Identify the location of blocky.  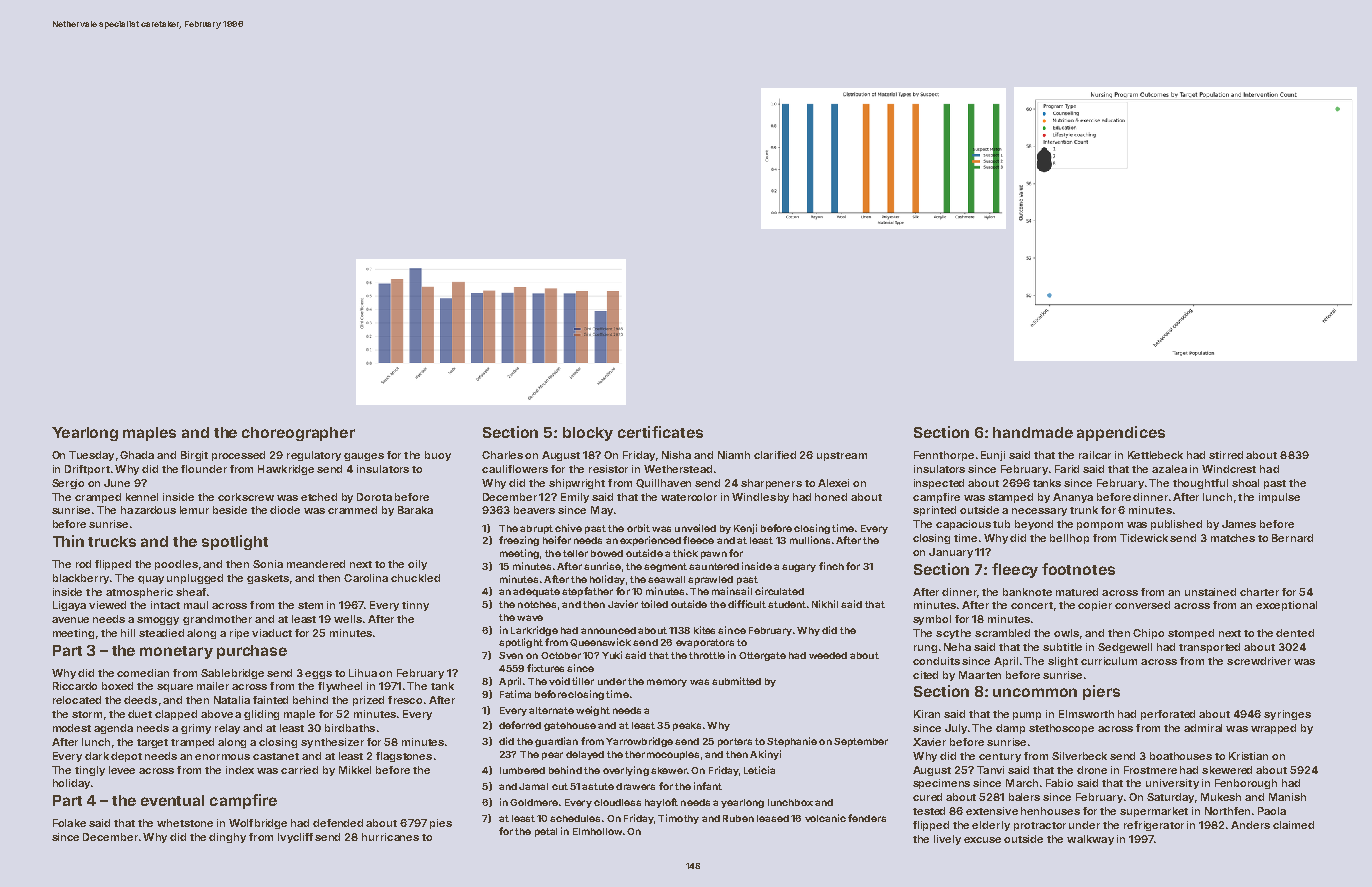
(588, 434).
